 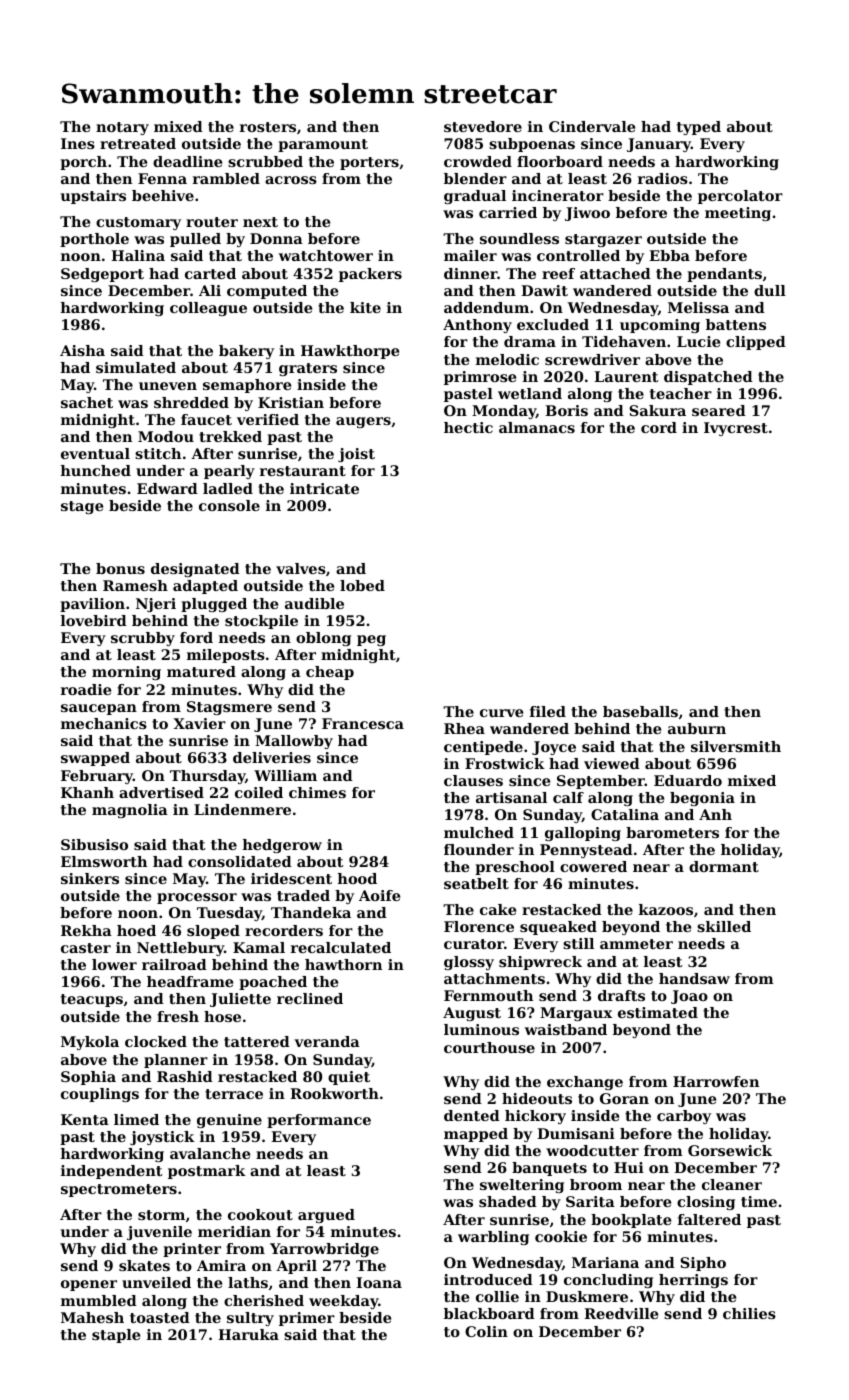 I want to click on dull, so click(x=770, y=290).
